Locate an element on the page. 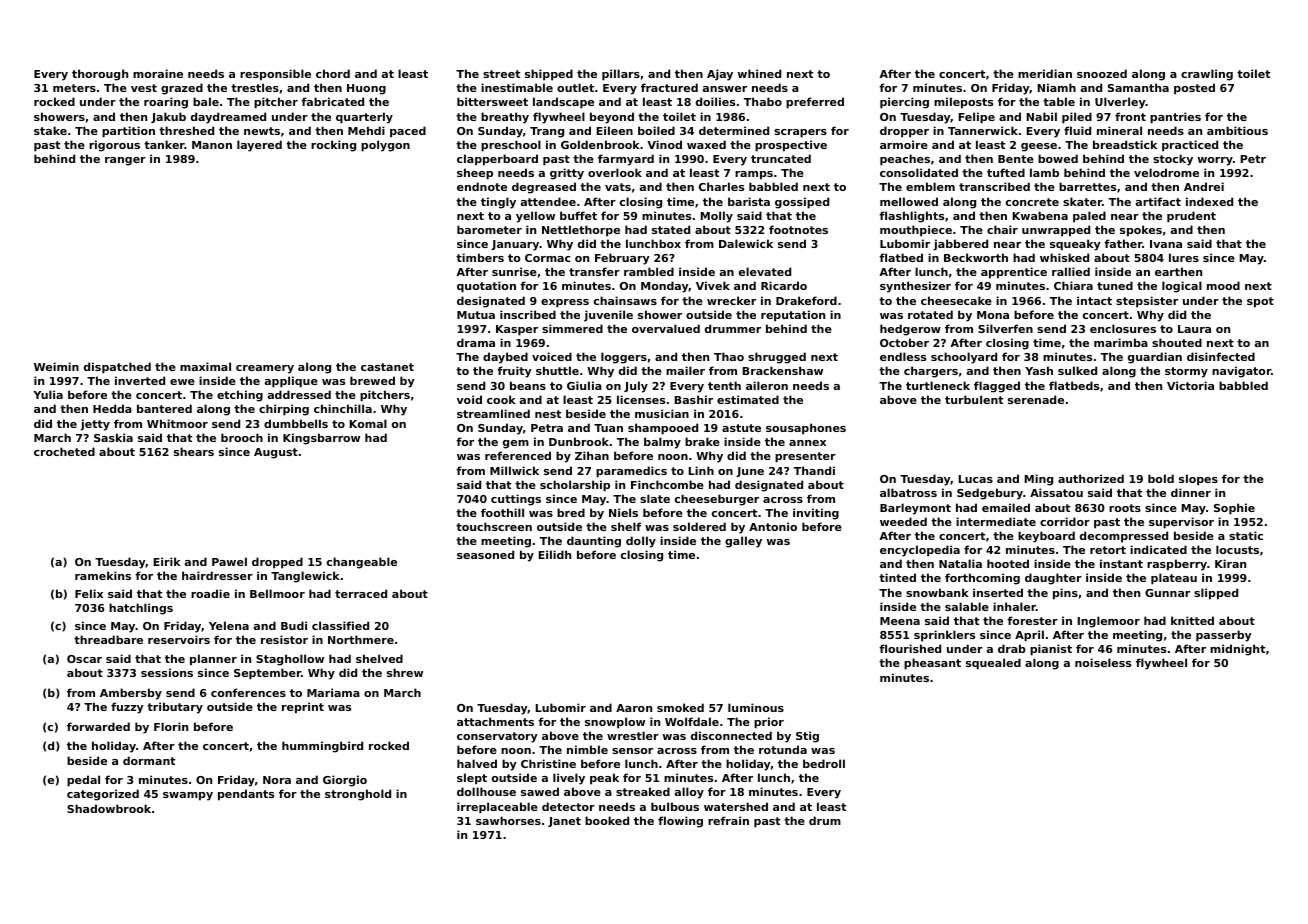 The height and width of the page is (924, 1308). responsible is located at coordinates (275, 75).
